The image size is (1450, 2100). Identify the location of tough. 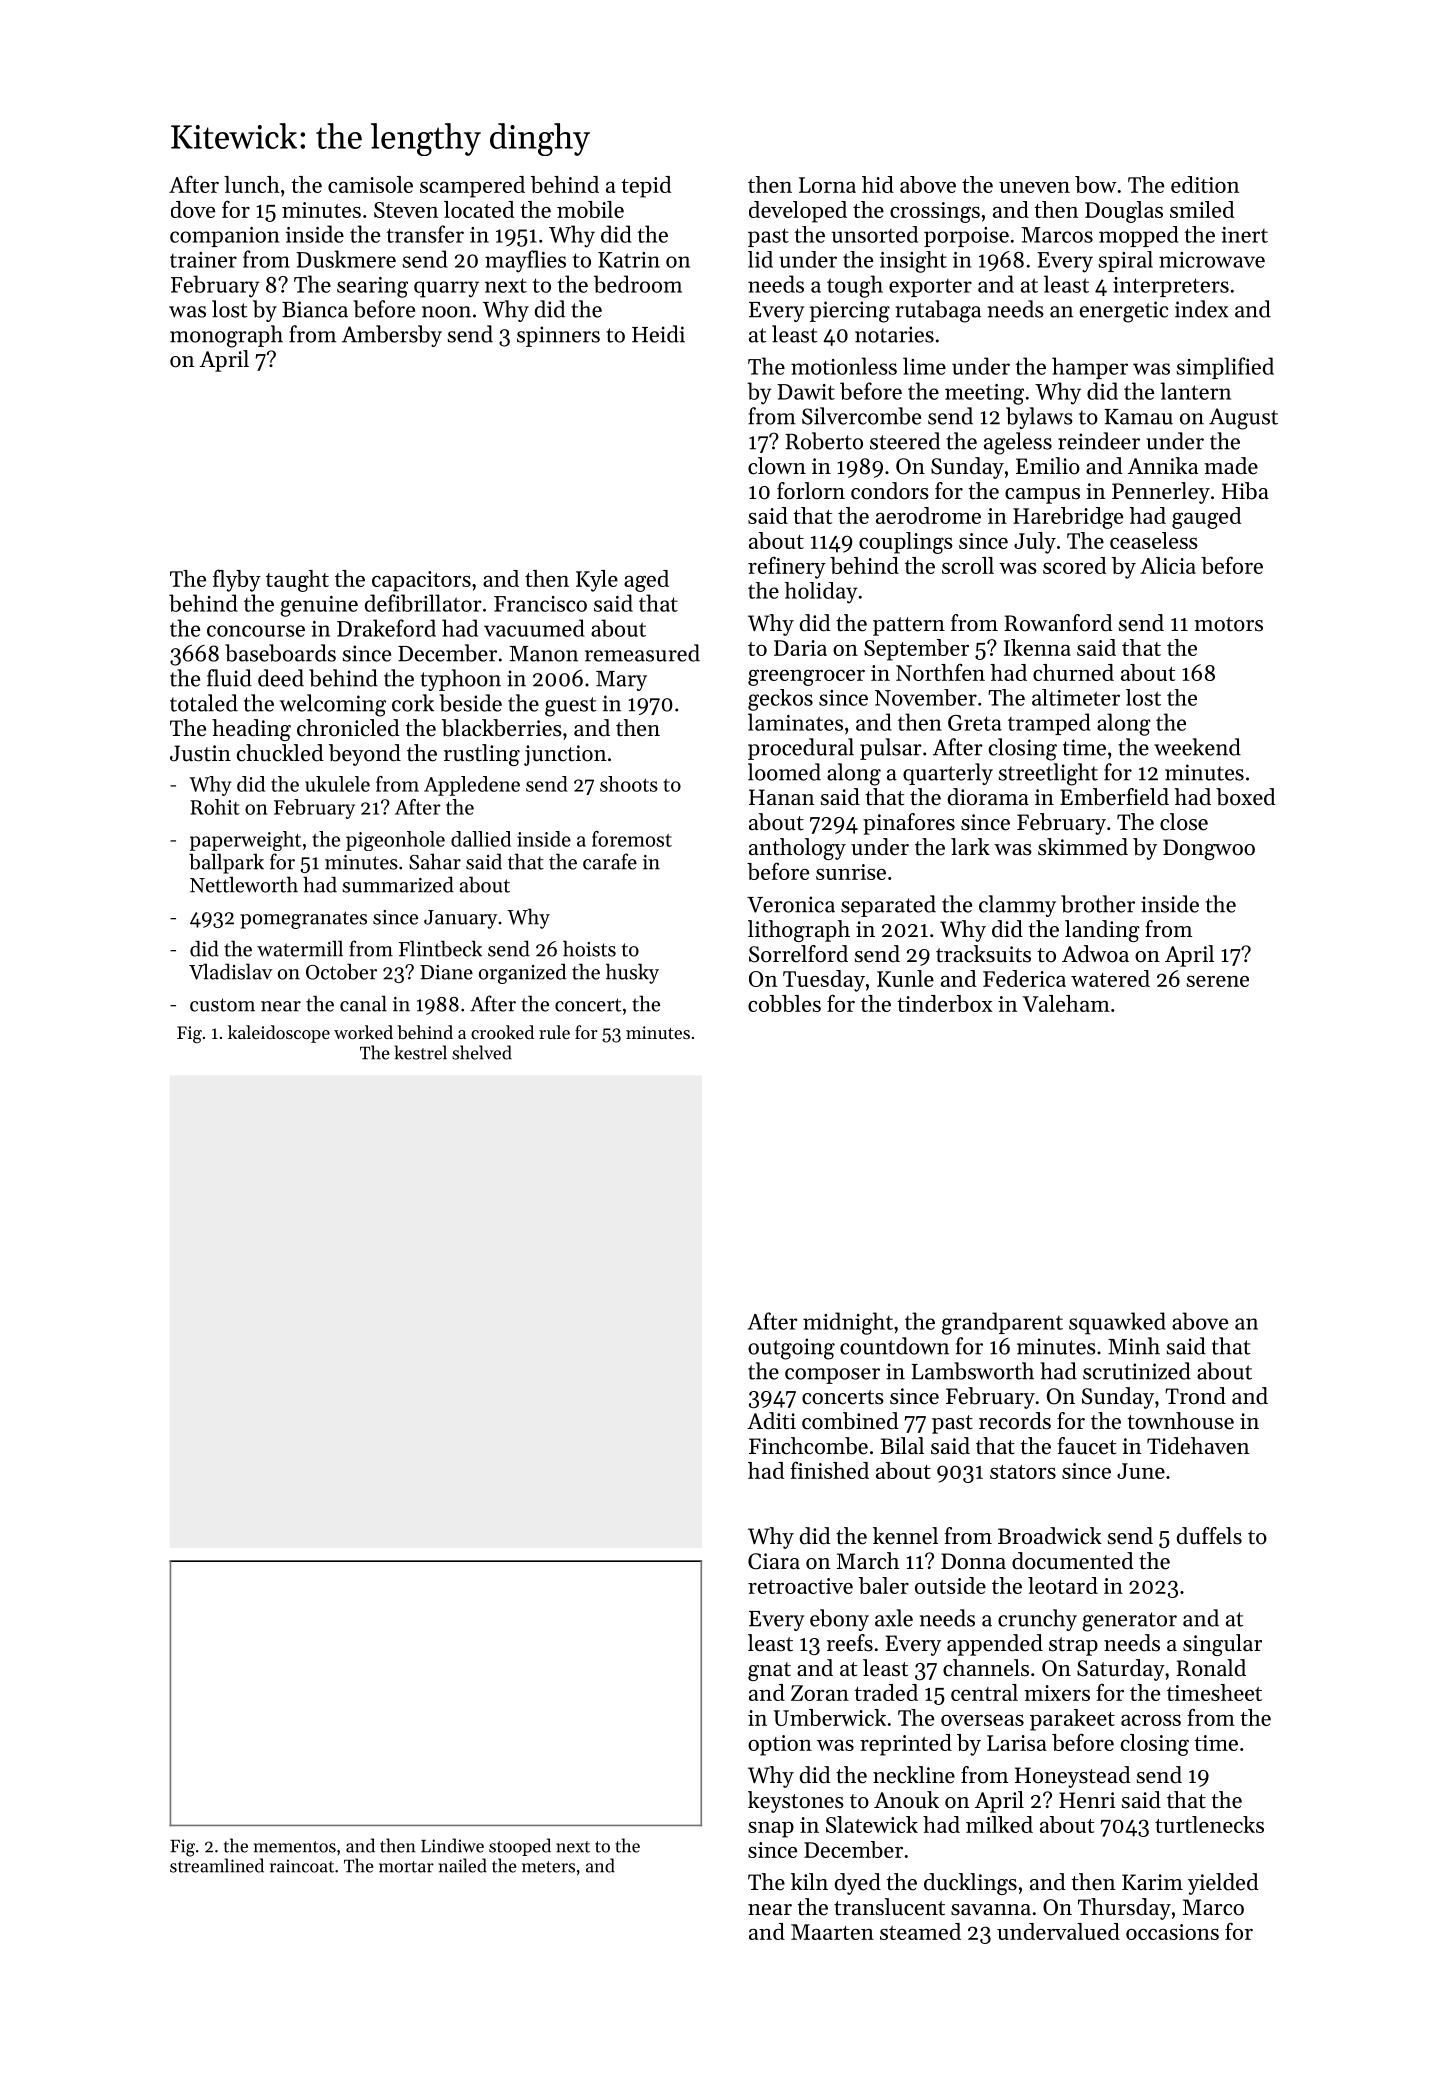
(855, 286).
